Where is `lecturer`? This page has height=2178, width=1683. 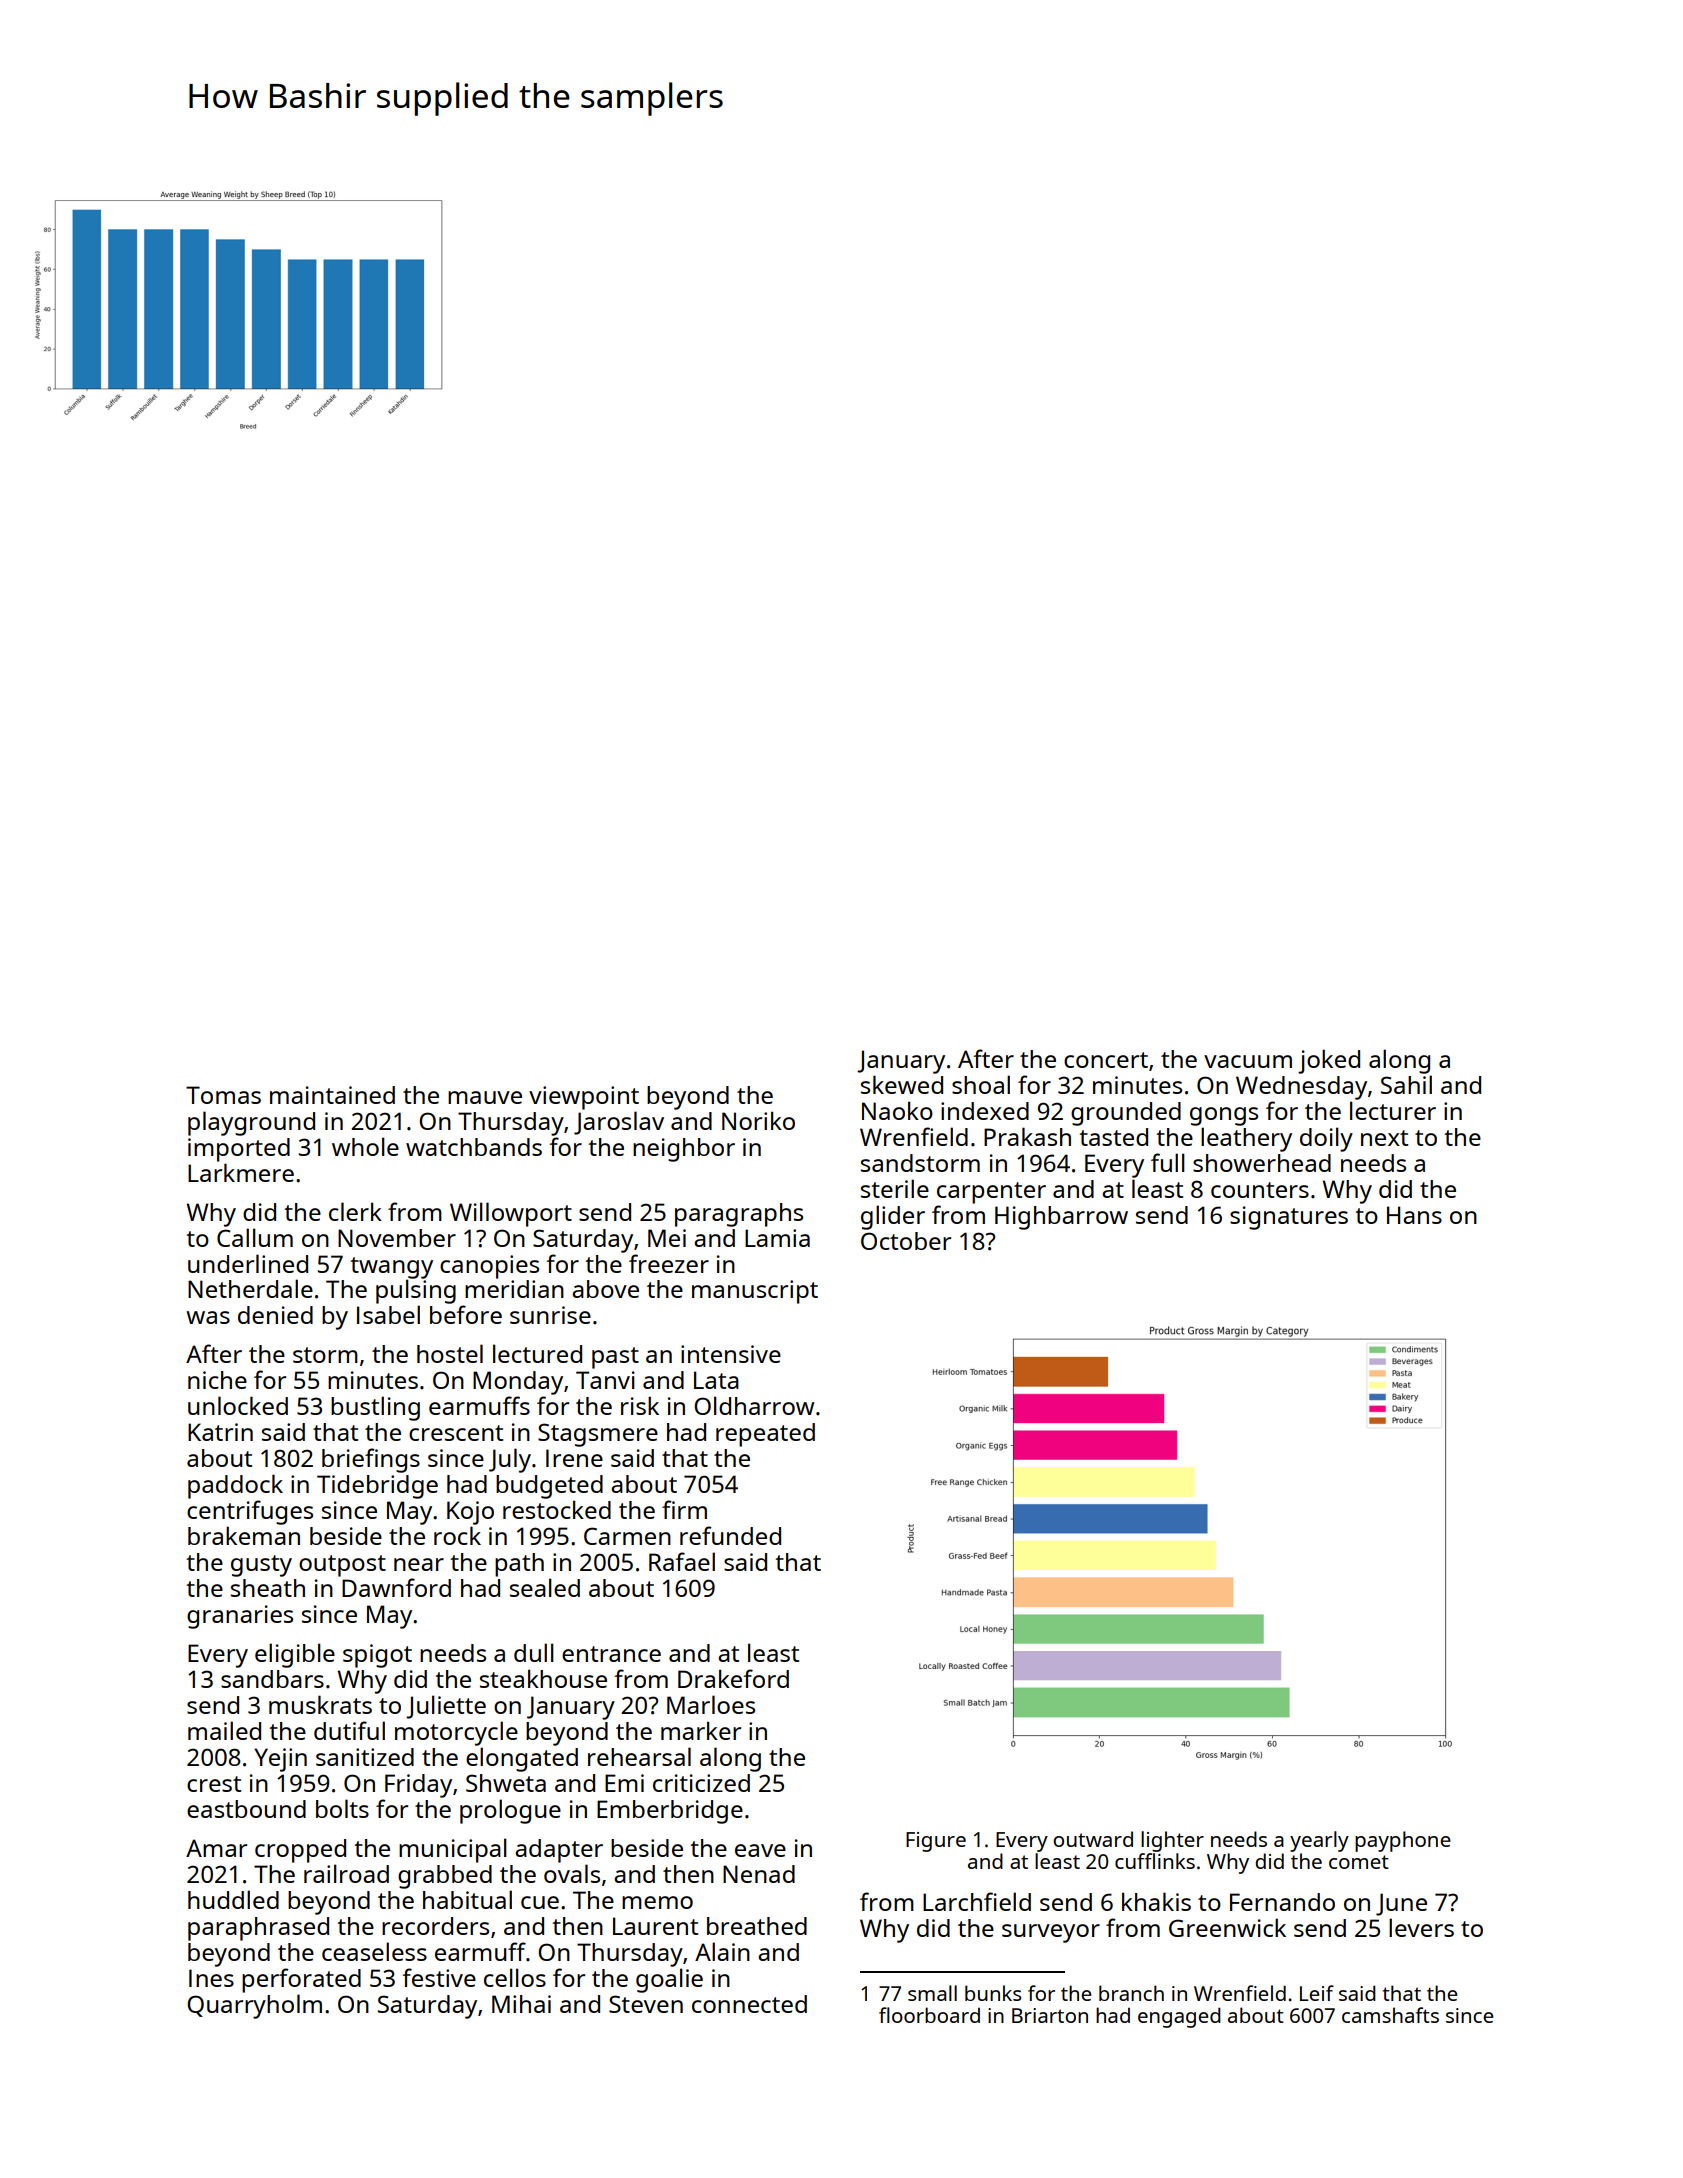
lecturer is located at coordinates (1393, 1110).
